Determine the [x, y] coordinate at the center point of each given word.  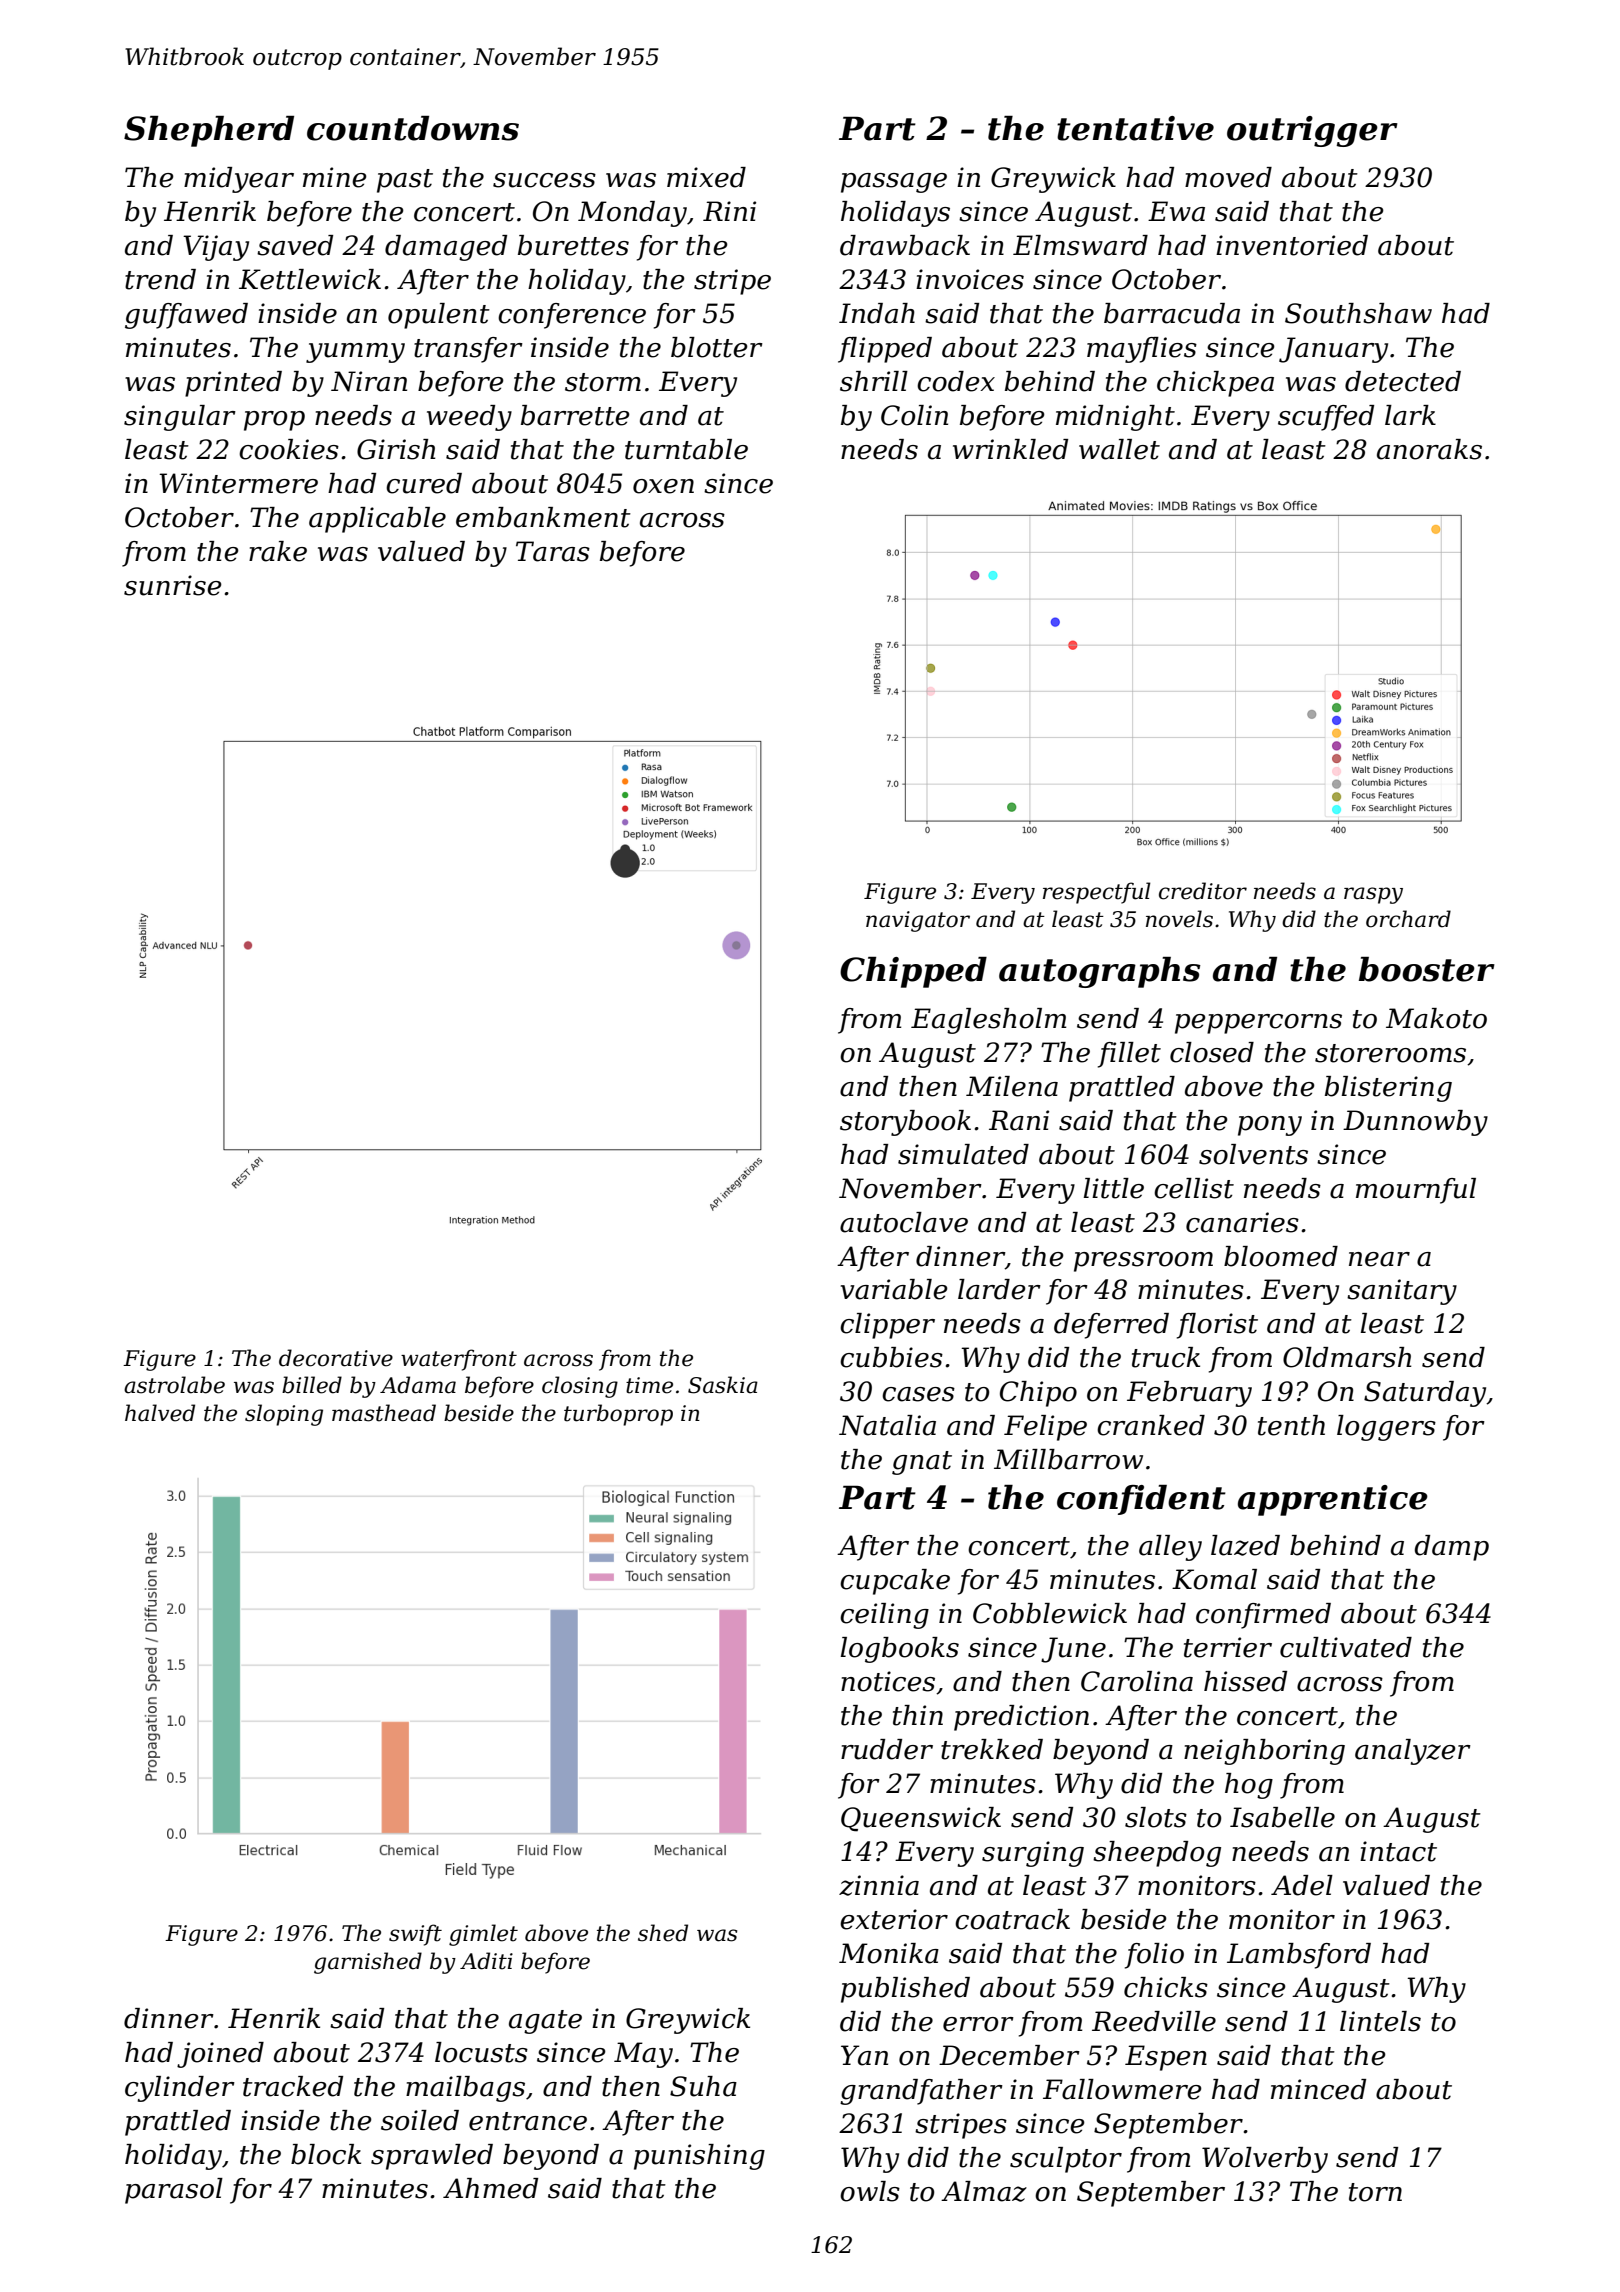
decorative [336, 1358]
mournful [1416, 1191]
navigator [918, 921]
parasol [174, 2191]
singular [180, 418]
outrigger [1312, 131]
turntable [686, 449]
